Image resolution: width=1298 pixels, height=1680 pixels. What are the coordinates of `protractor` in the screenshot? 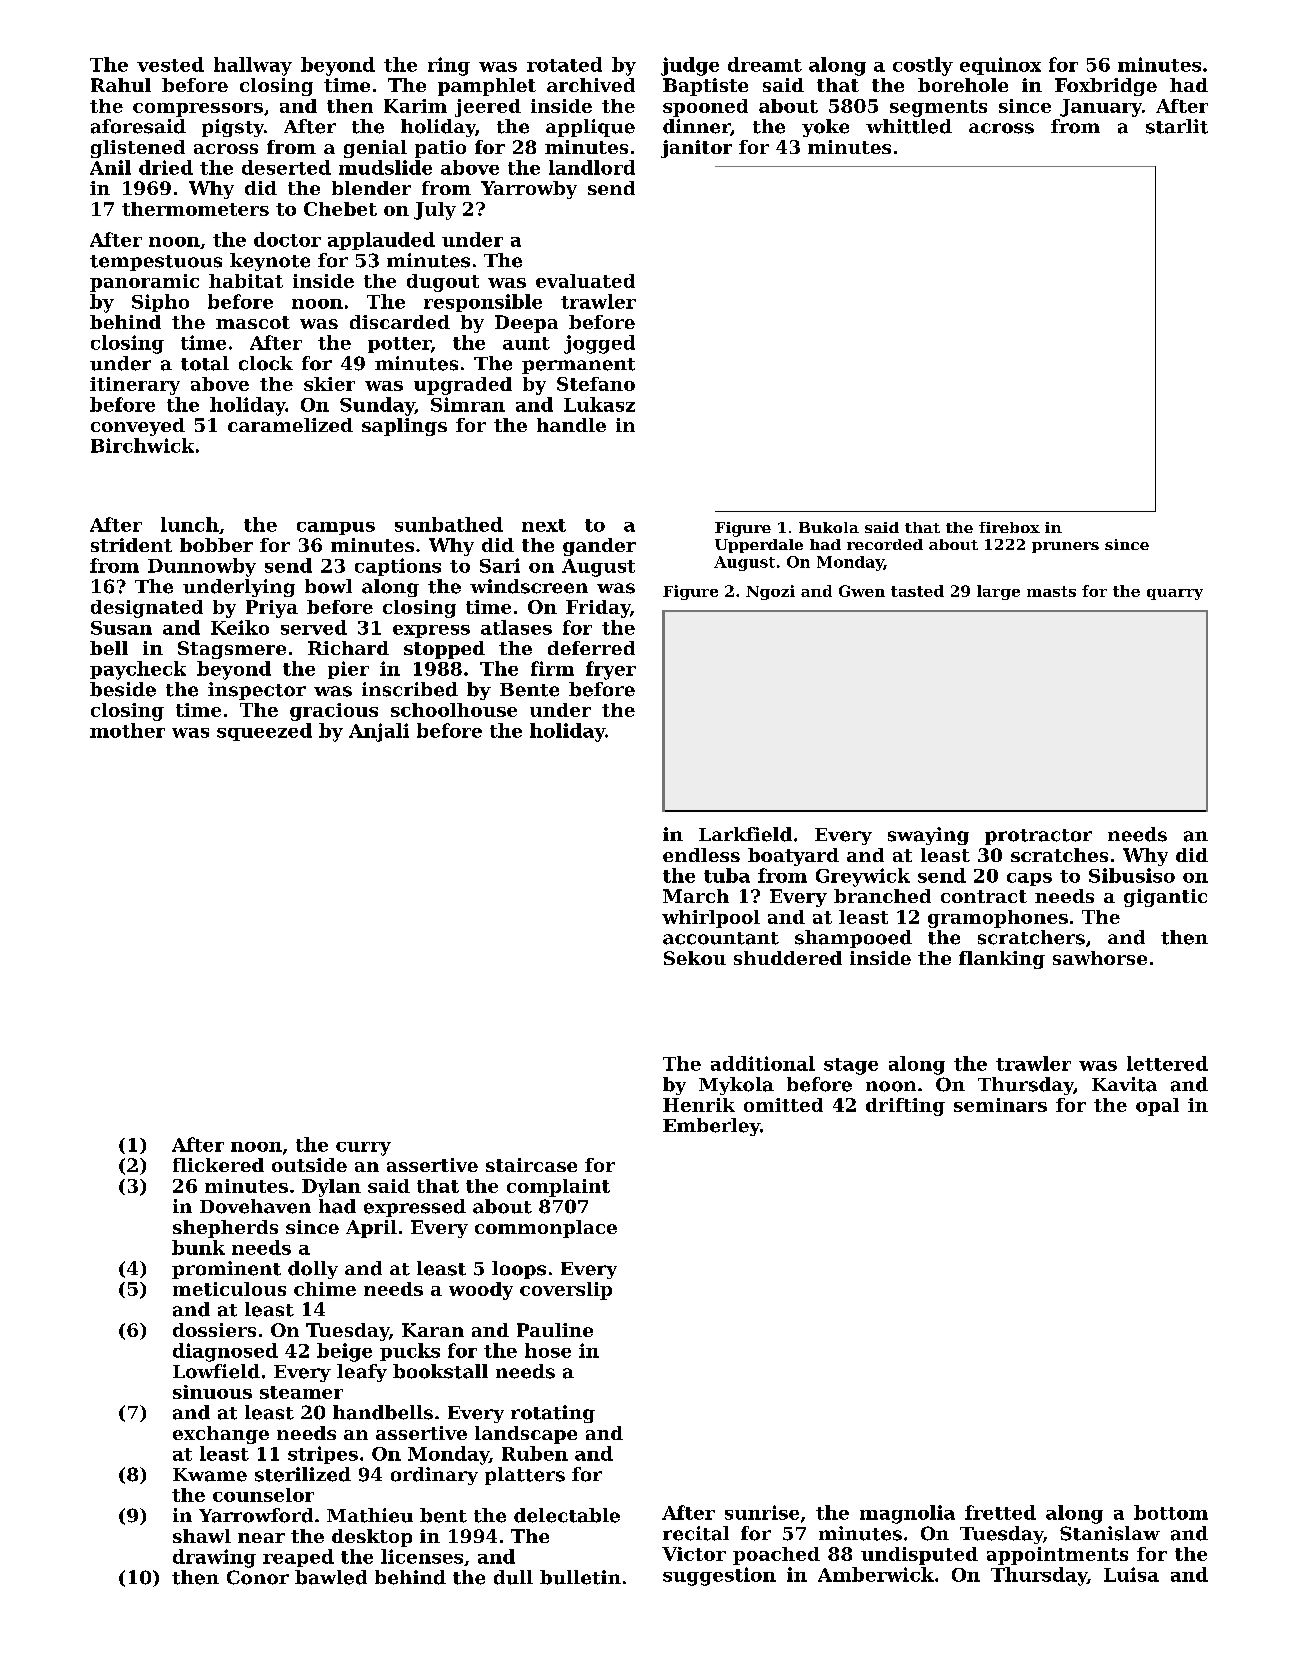 It's located at (1038, 837).
